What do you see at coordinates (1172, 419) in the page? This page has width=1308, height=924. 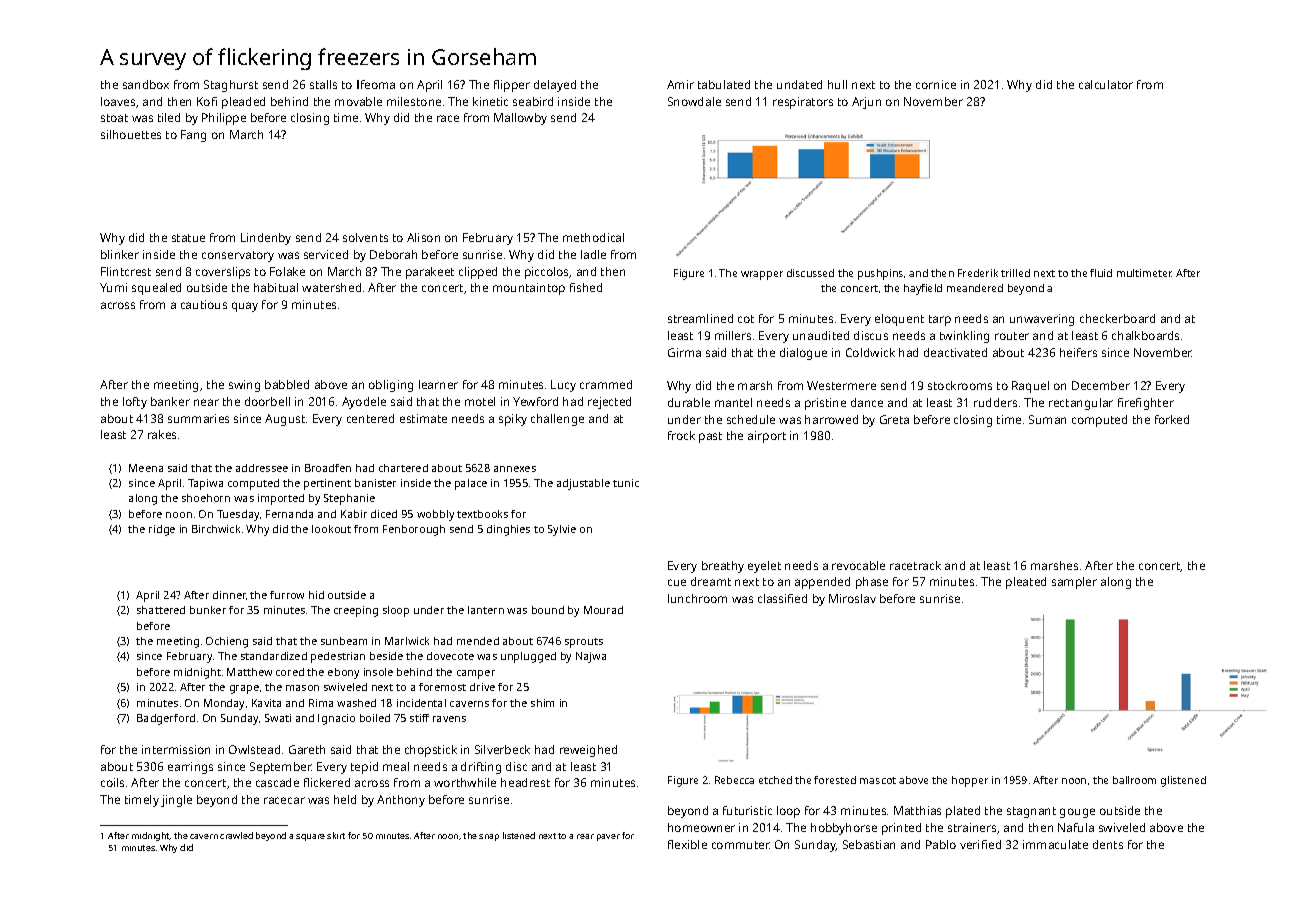 I see `forked` at bounding box center [1172, 419].
